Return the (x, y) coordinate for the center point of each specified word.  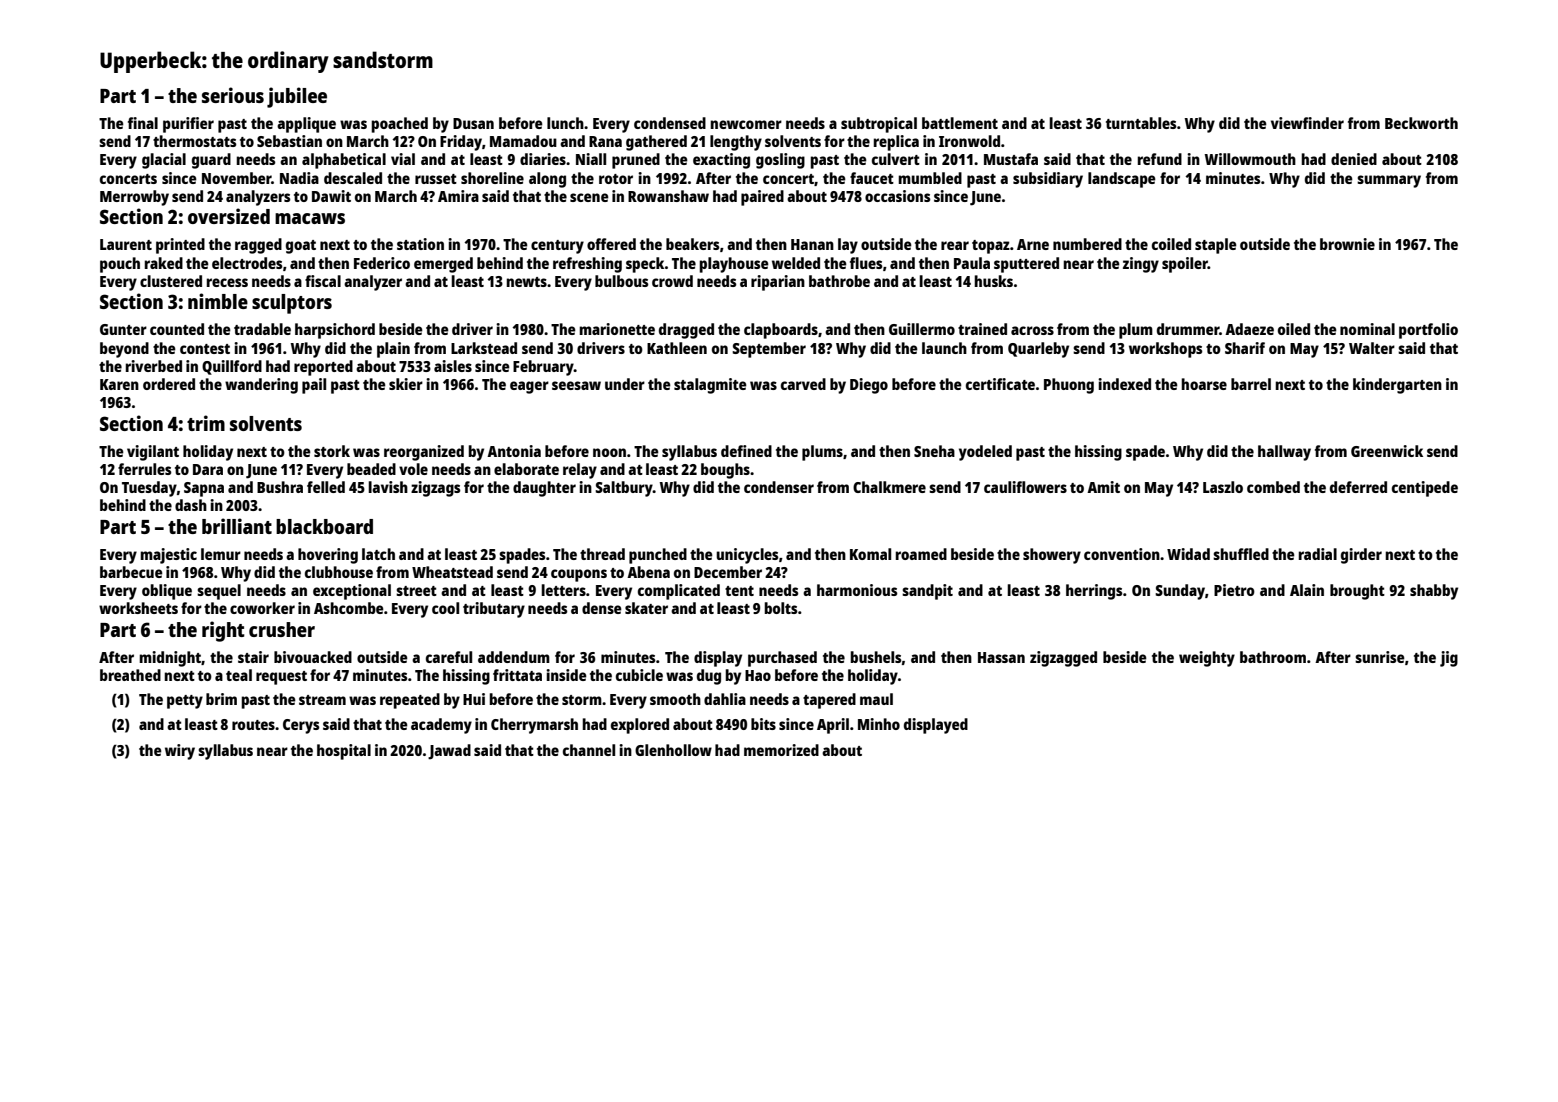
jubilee (297, 97)
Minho (879, 724)
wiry (180, 752)
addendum (514, 657)
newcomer (746, 124)
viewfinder (1307, 123)
